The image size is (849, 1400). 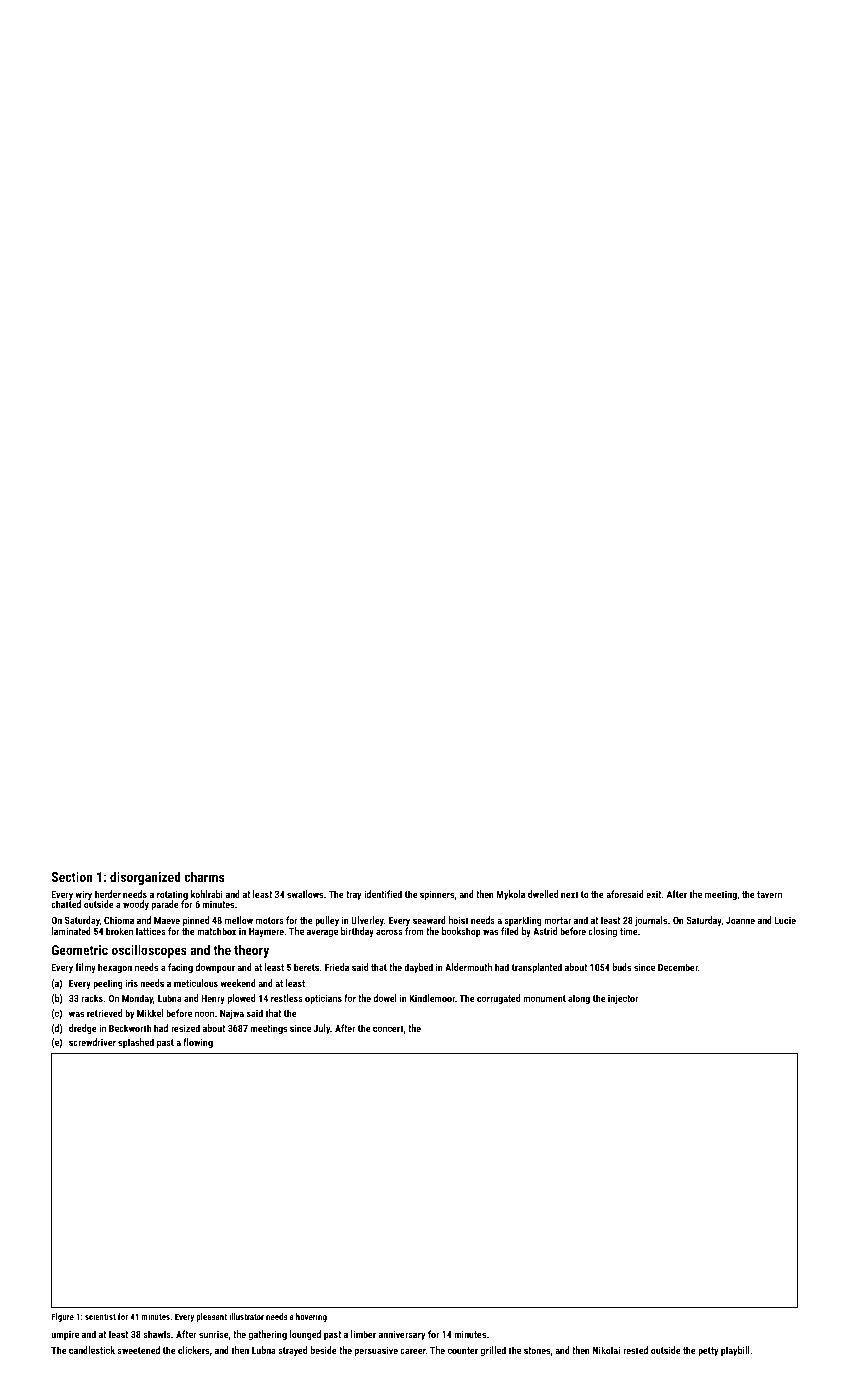 I want to click on buds, so click(x=622, y=967).
